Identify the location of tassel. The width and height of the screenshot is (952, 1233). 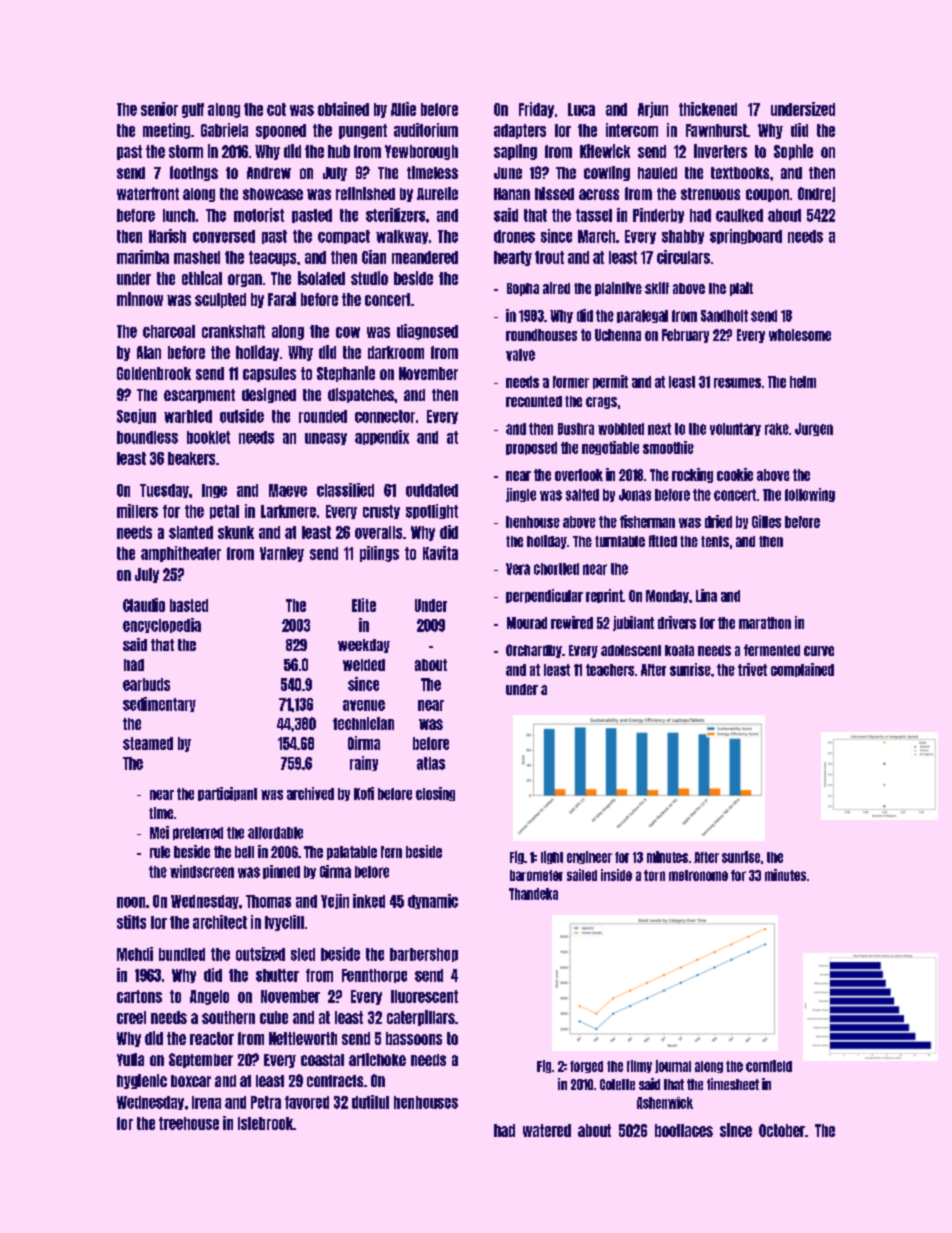
(594, 215).
